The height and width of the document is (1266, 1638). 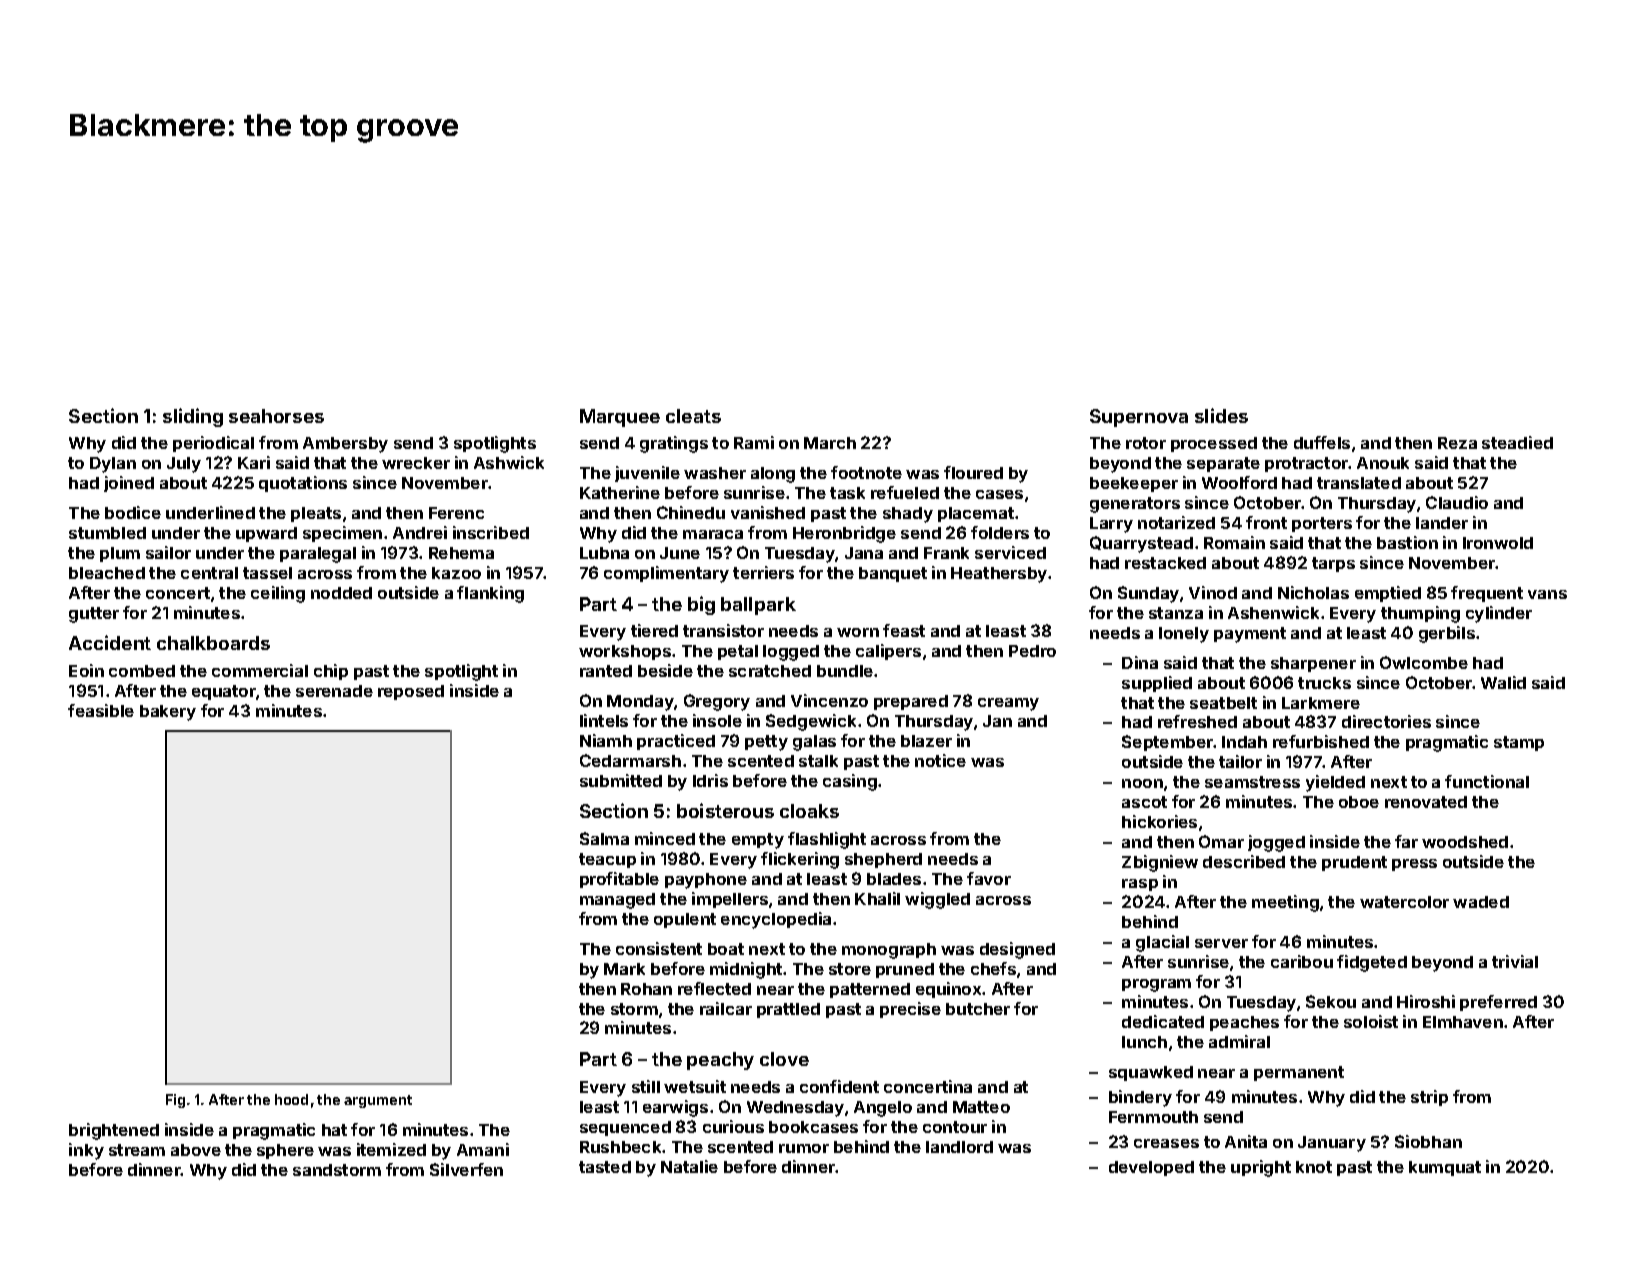 What do you see at coordinates (318, 555) in the document?
I see `paralegal` at bounding box center [318, 555].
